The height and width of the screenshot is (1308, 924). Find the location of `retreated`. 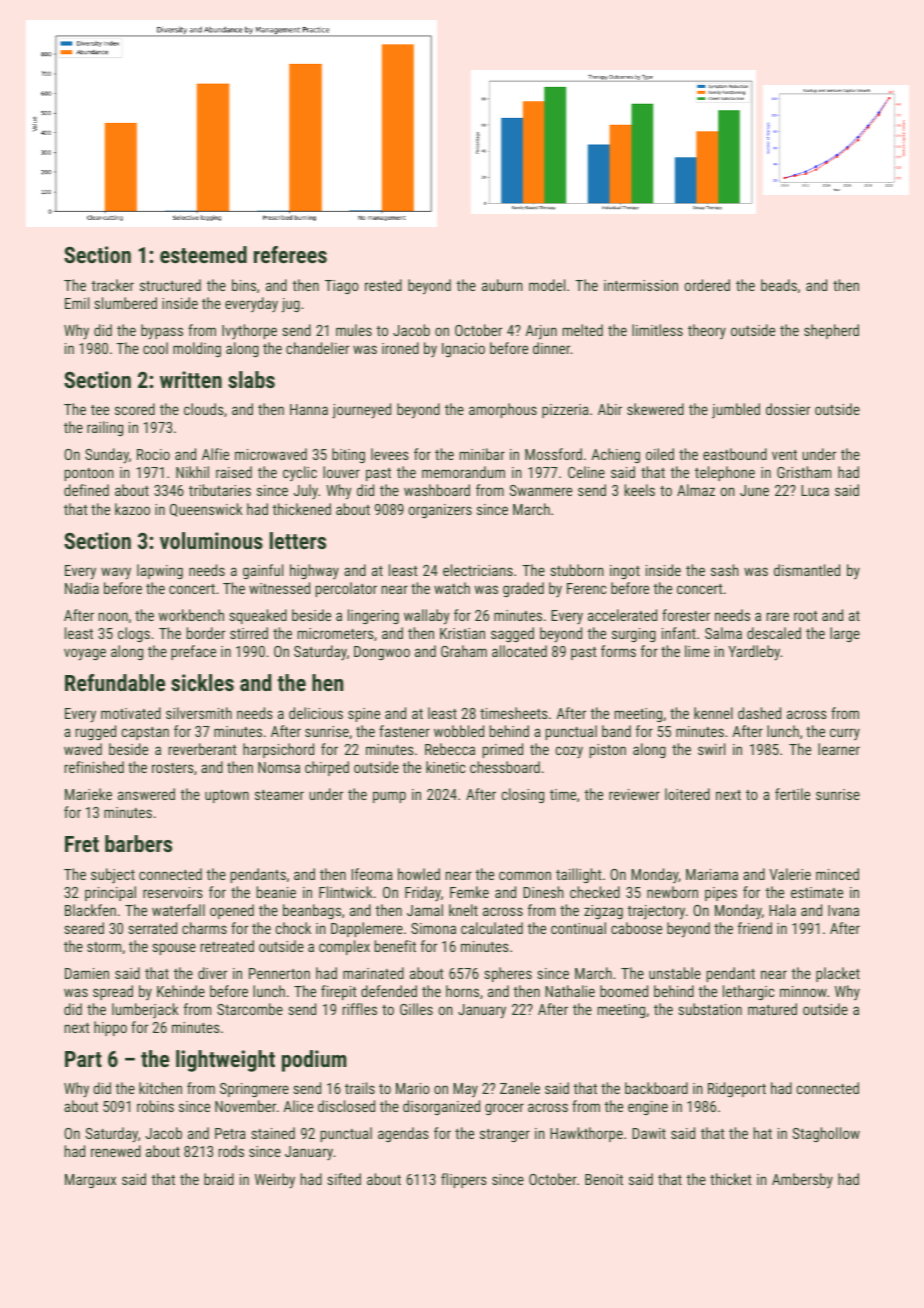

retreated is located at coordinates (227, 946).
